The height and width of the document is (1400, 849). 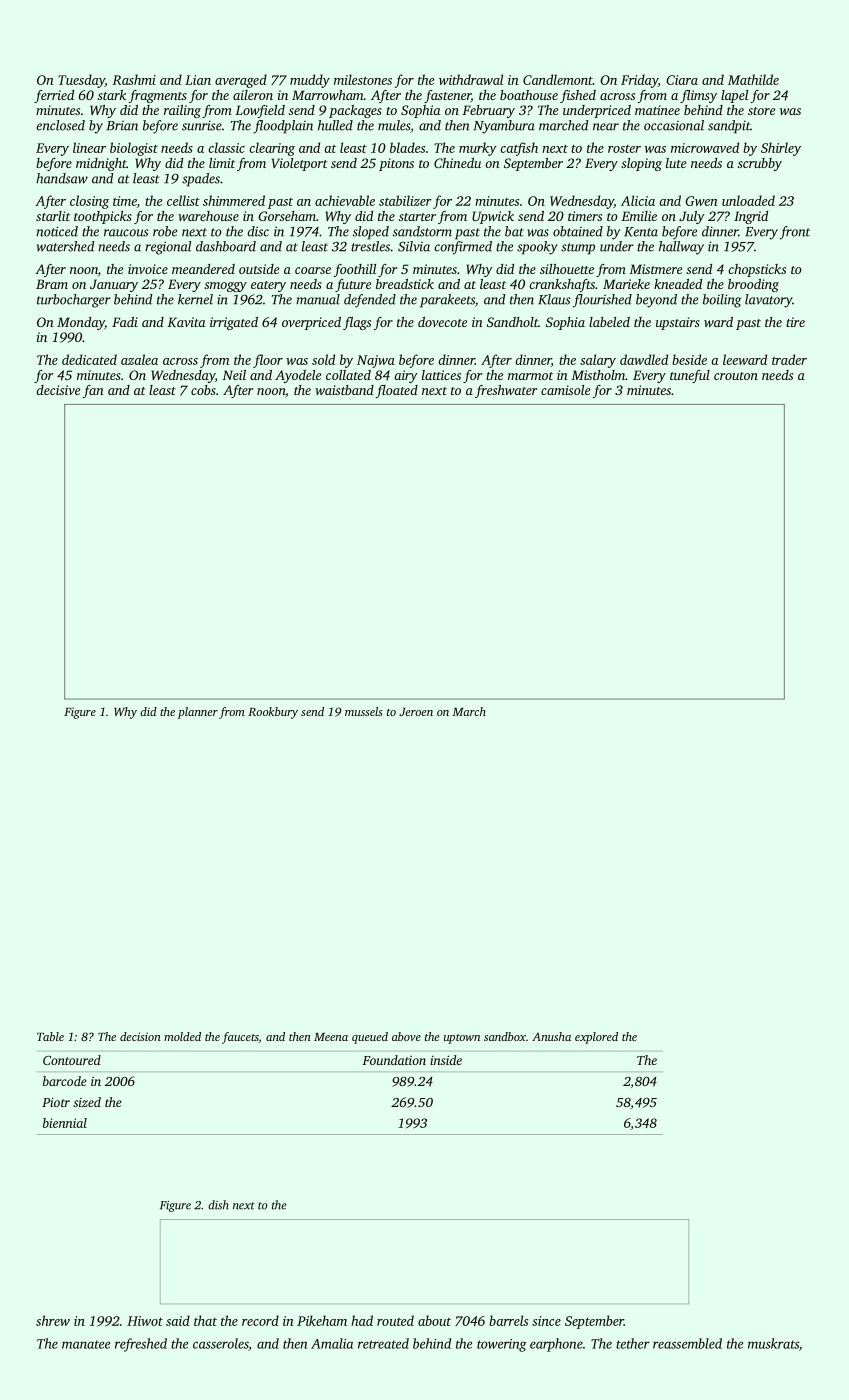 What do you see at coordinates (596, 1038) in the document?
I see `explored` at bounding box center [596, 1038].
